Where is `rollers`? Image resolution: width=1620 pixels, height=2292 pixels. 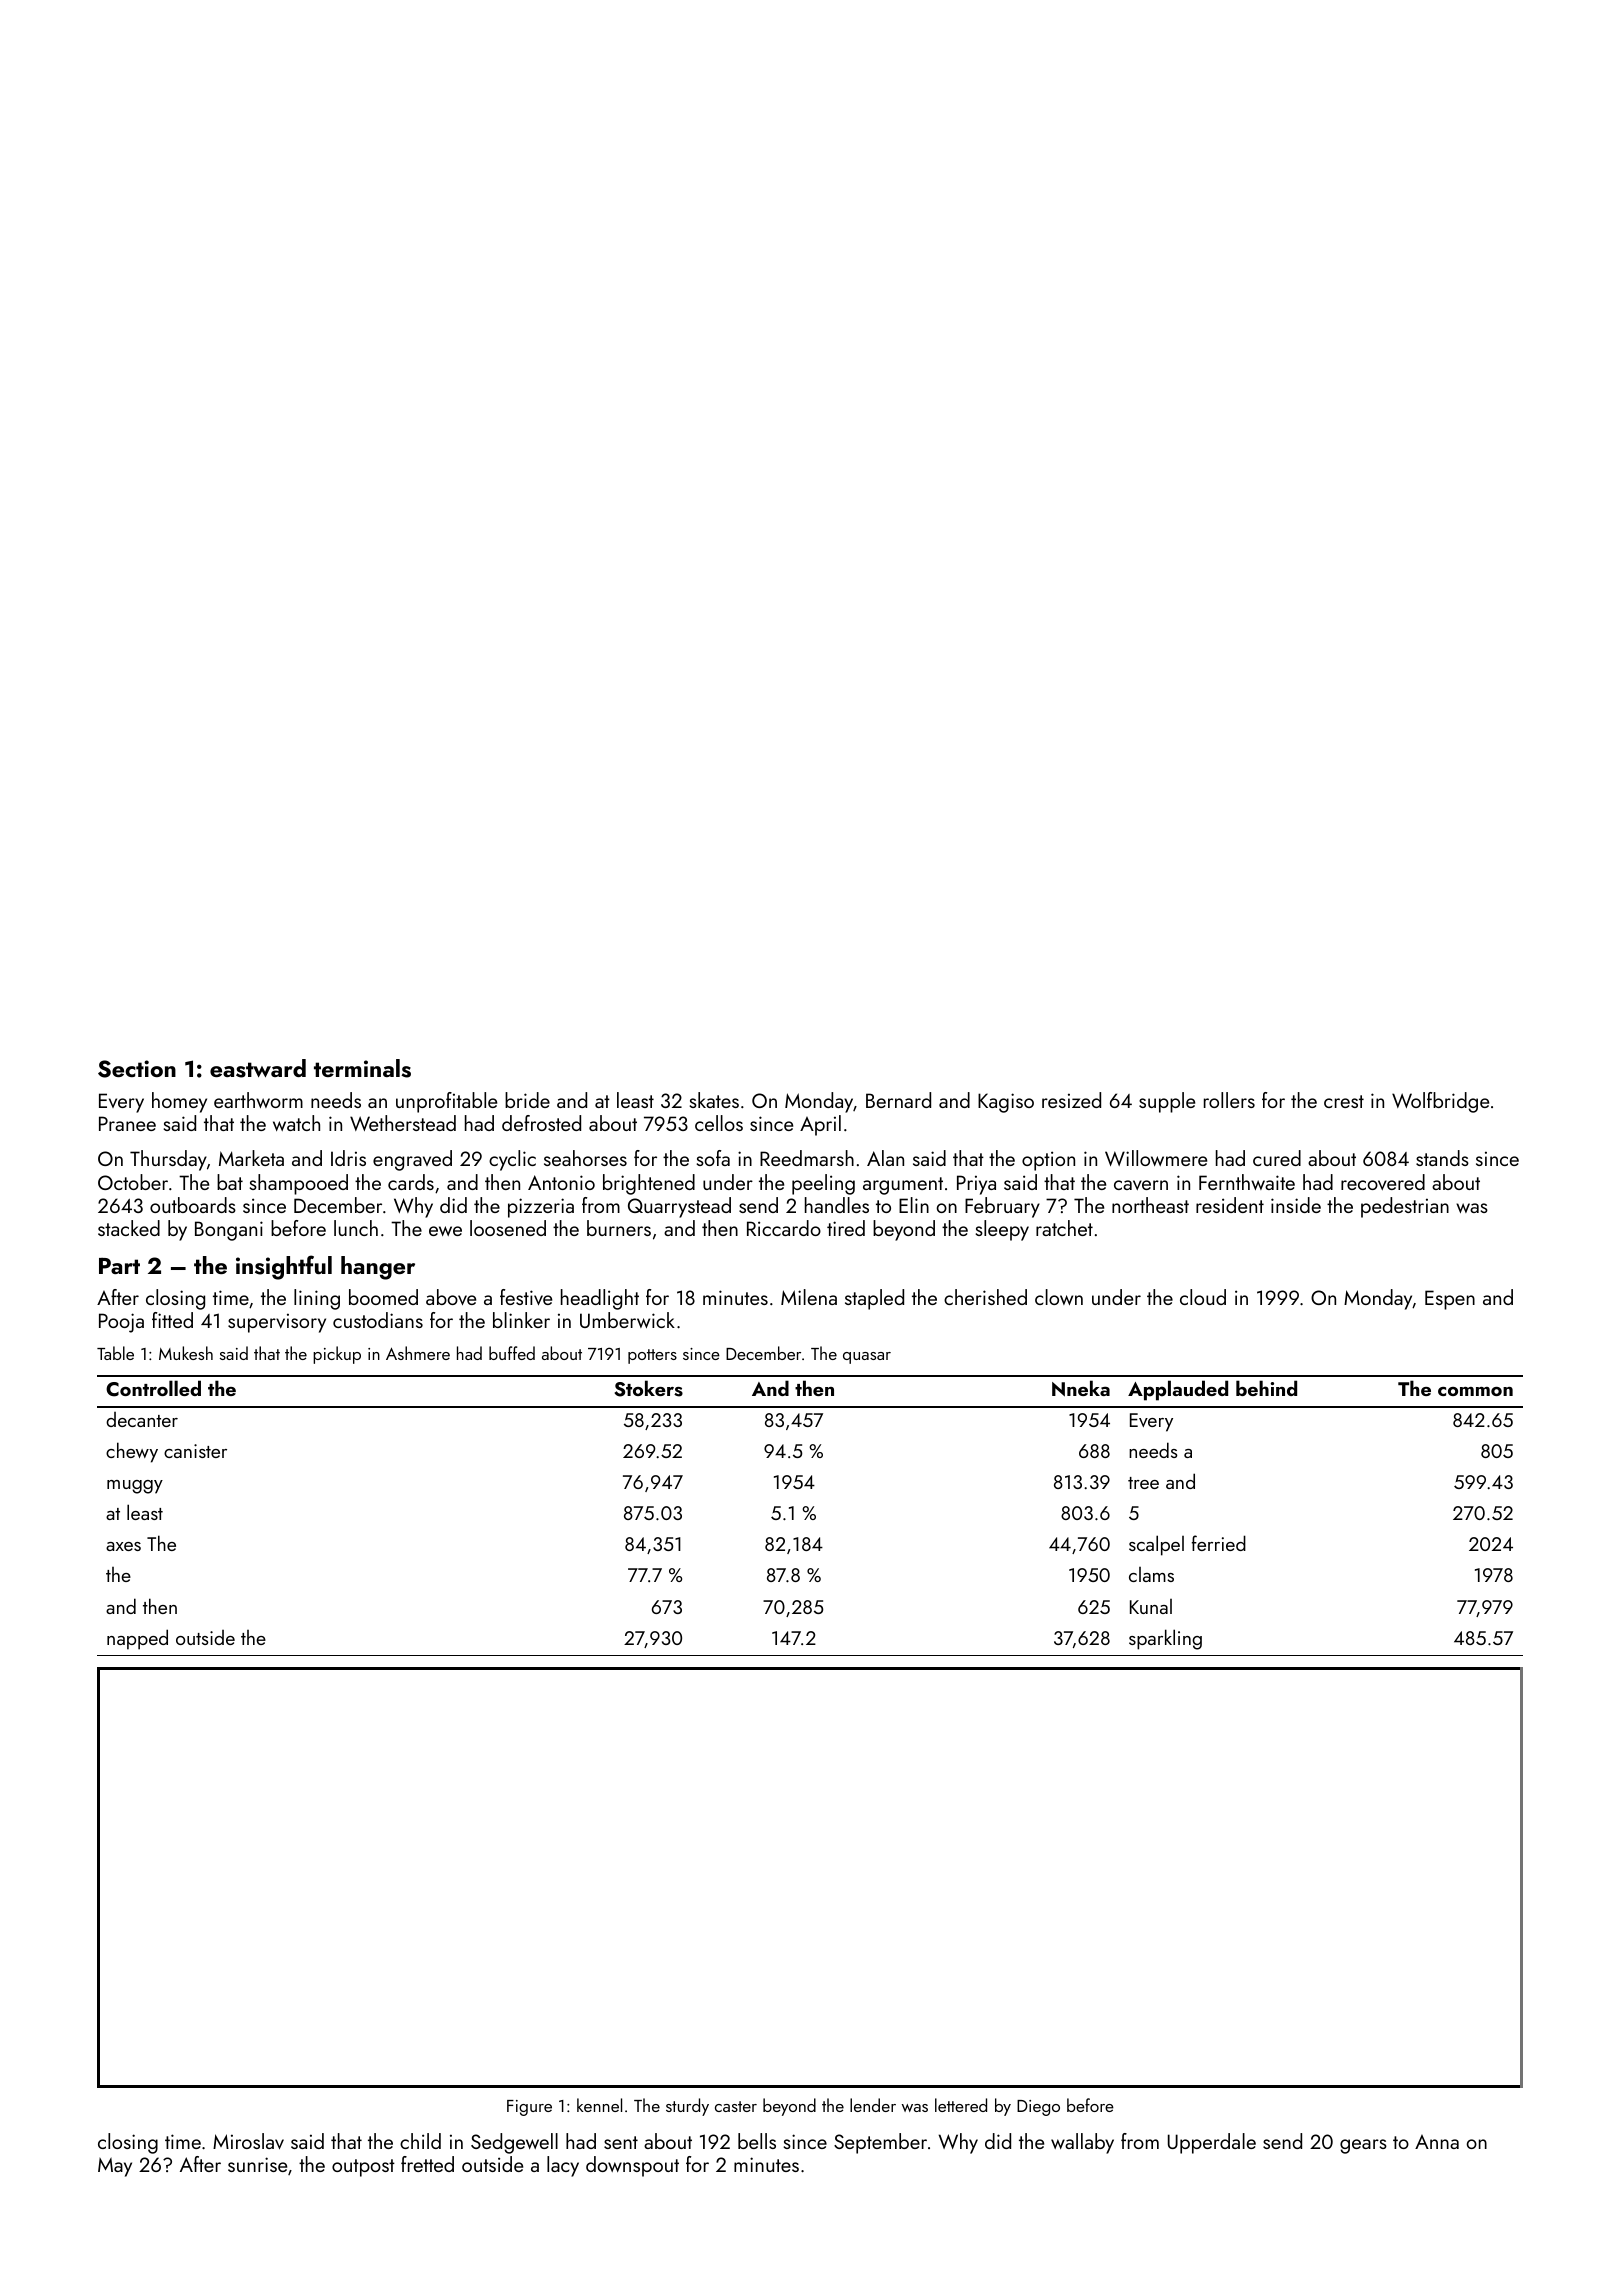
rollers is located at coordinates (1229, 1100).
